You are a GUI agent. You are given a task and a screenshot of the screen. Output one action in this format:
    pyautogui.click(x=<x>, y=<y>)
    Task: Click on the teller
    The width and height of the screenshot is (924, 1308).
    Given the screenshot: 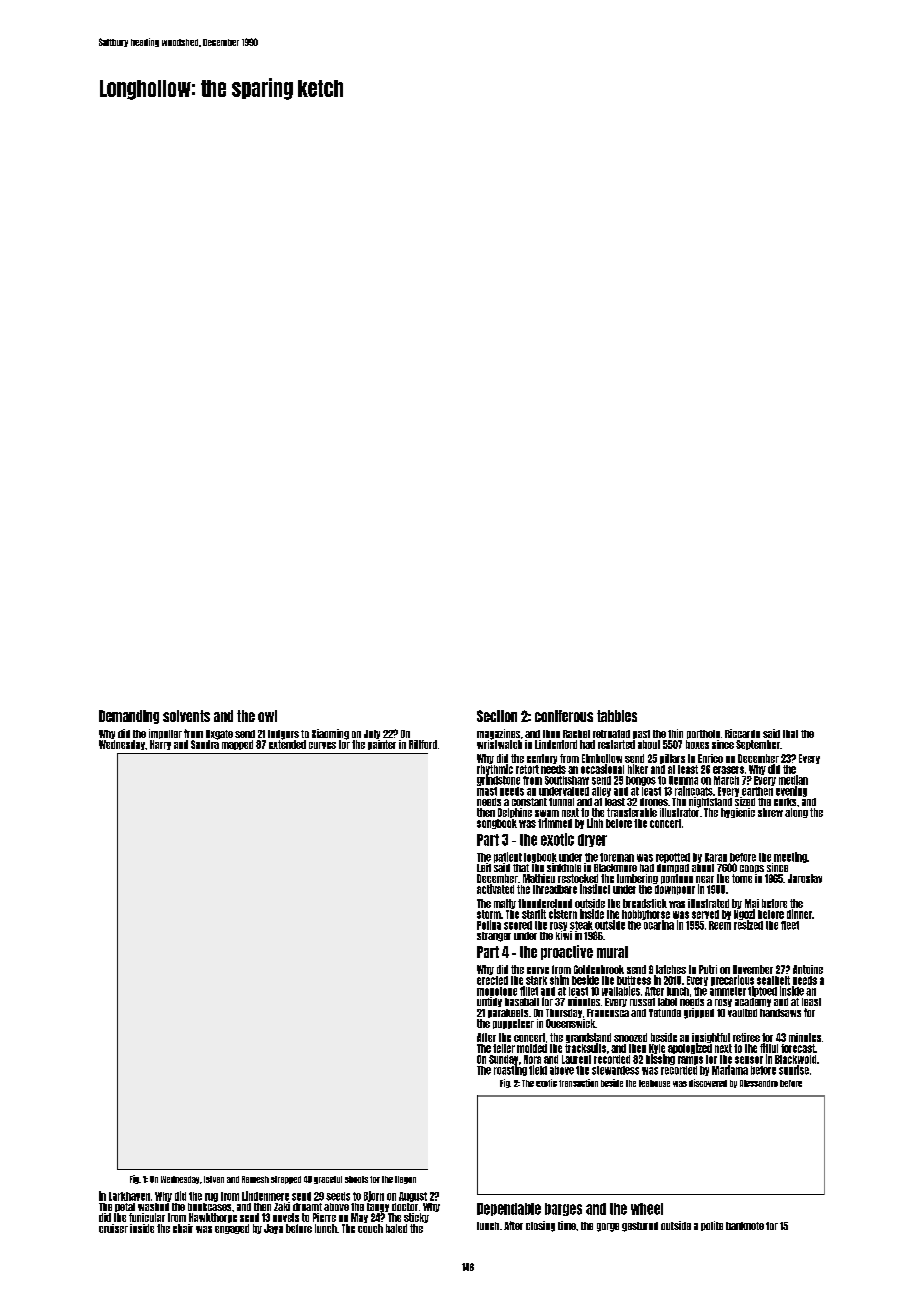 What is the action you would take?
    pyautogui.click(x=504, y=1048)
